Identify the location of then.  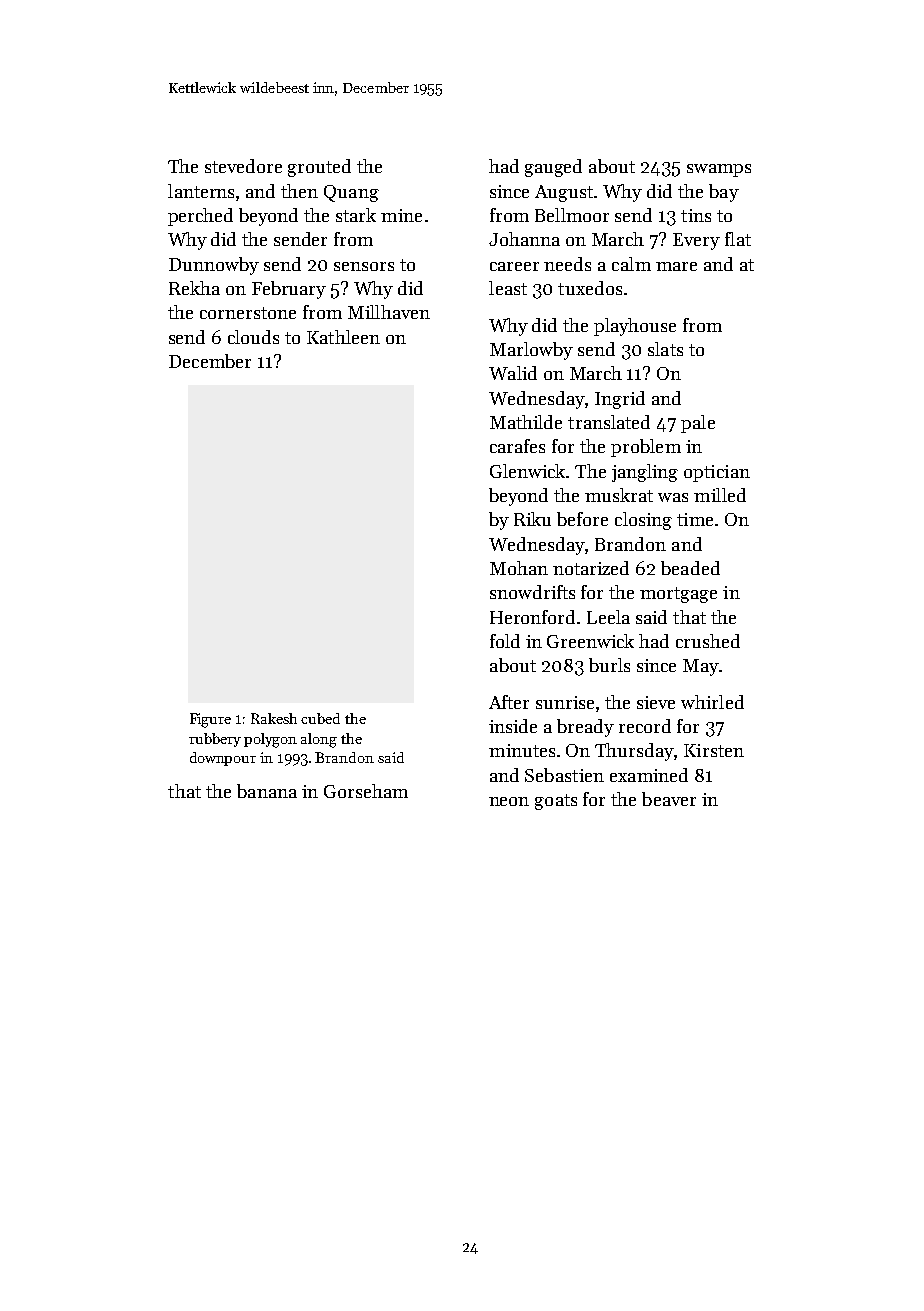
(299, 191).
